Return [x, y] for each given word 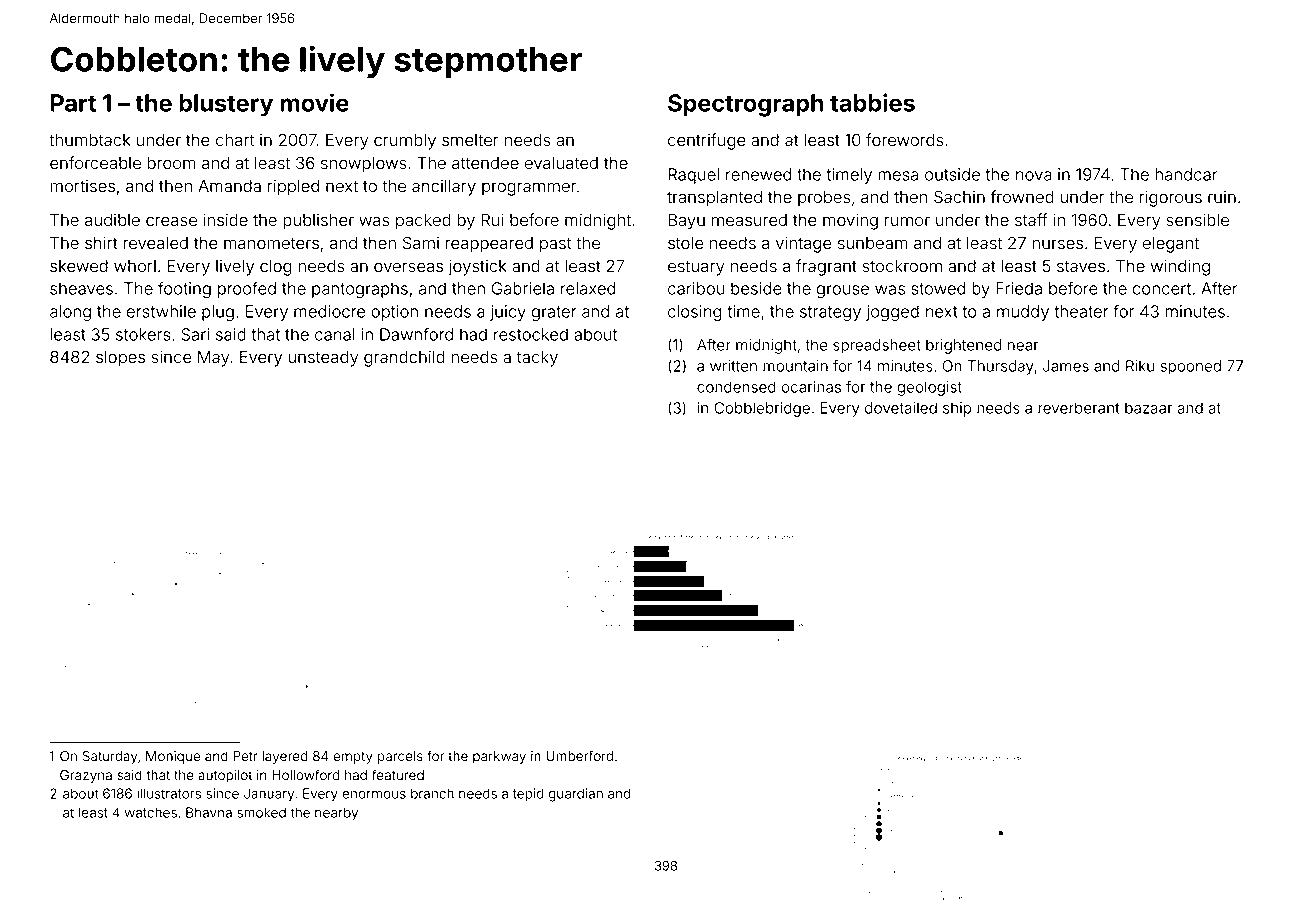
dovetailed [901, 408]
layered [285, 757]
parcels [400, 757]
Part [73, 103]
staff [1031, 220]
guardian [576, 795]
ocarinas [811, 387]
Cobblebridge [762, 409]
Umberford [579, 756]
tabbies [872, 102]
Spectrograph [746, 105]
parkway [499, 757]
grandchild [404, 358]
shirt [101, 243]
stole [685, 243]
